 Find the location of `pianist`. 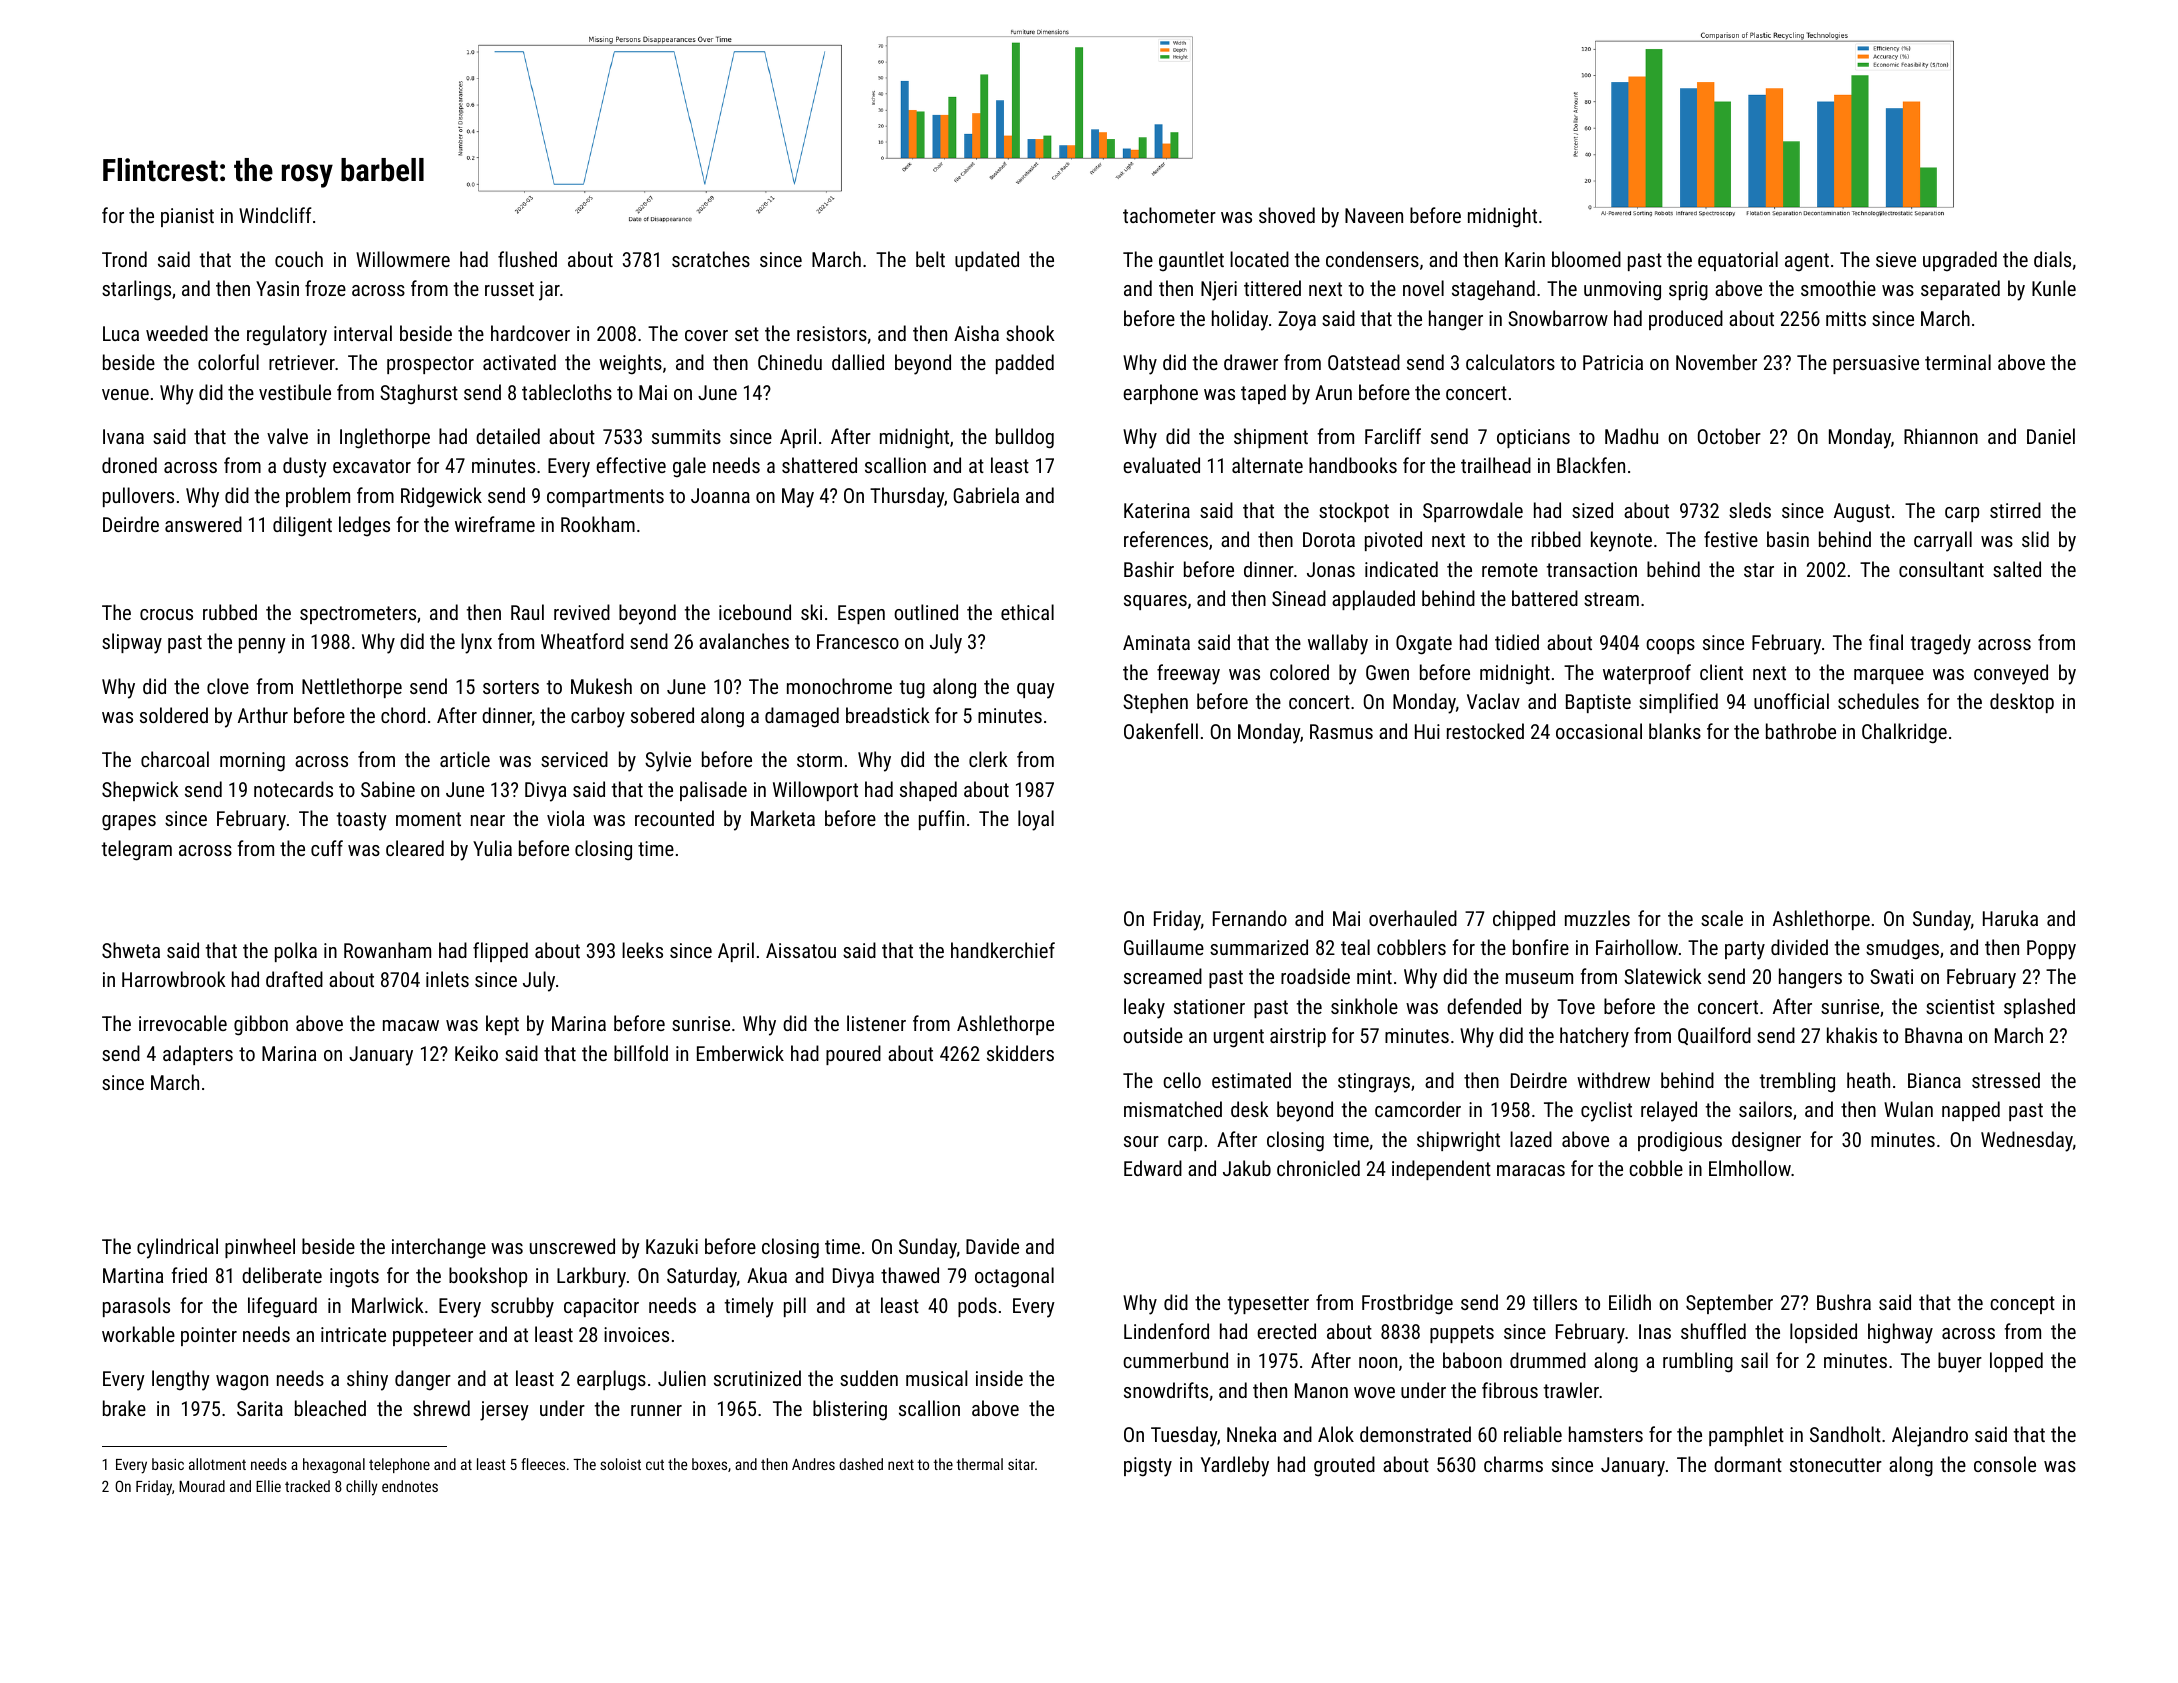

pianist is located at coordinates (187, 217).
